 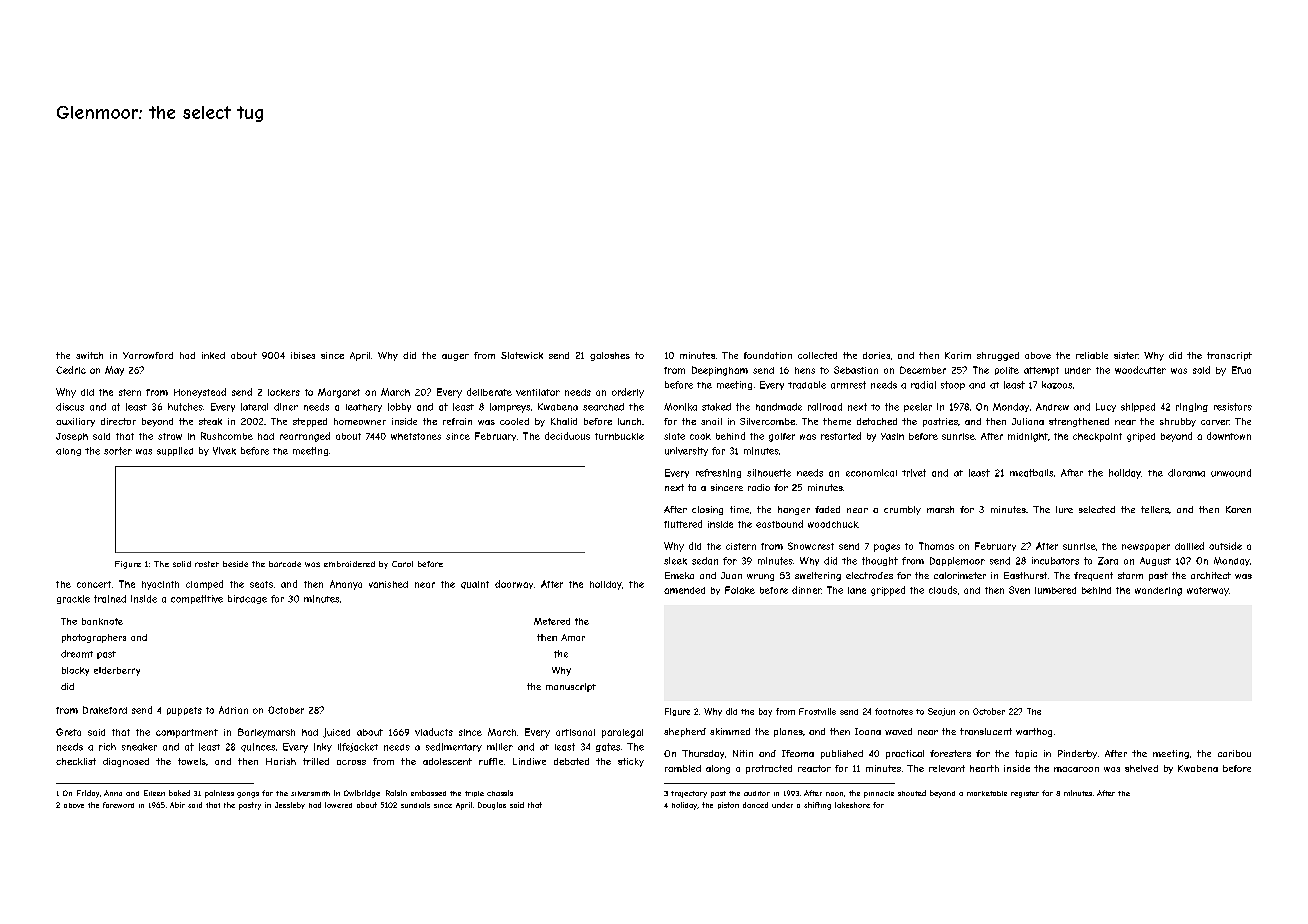 What do you see at coordinates (500, 793) in the document?
I see `chassis` at bounding box center [500, 793].
